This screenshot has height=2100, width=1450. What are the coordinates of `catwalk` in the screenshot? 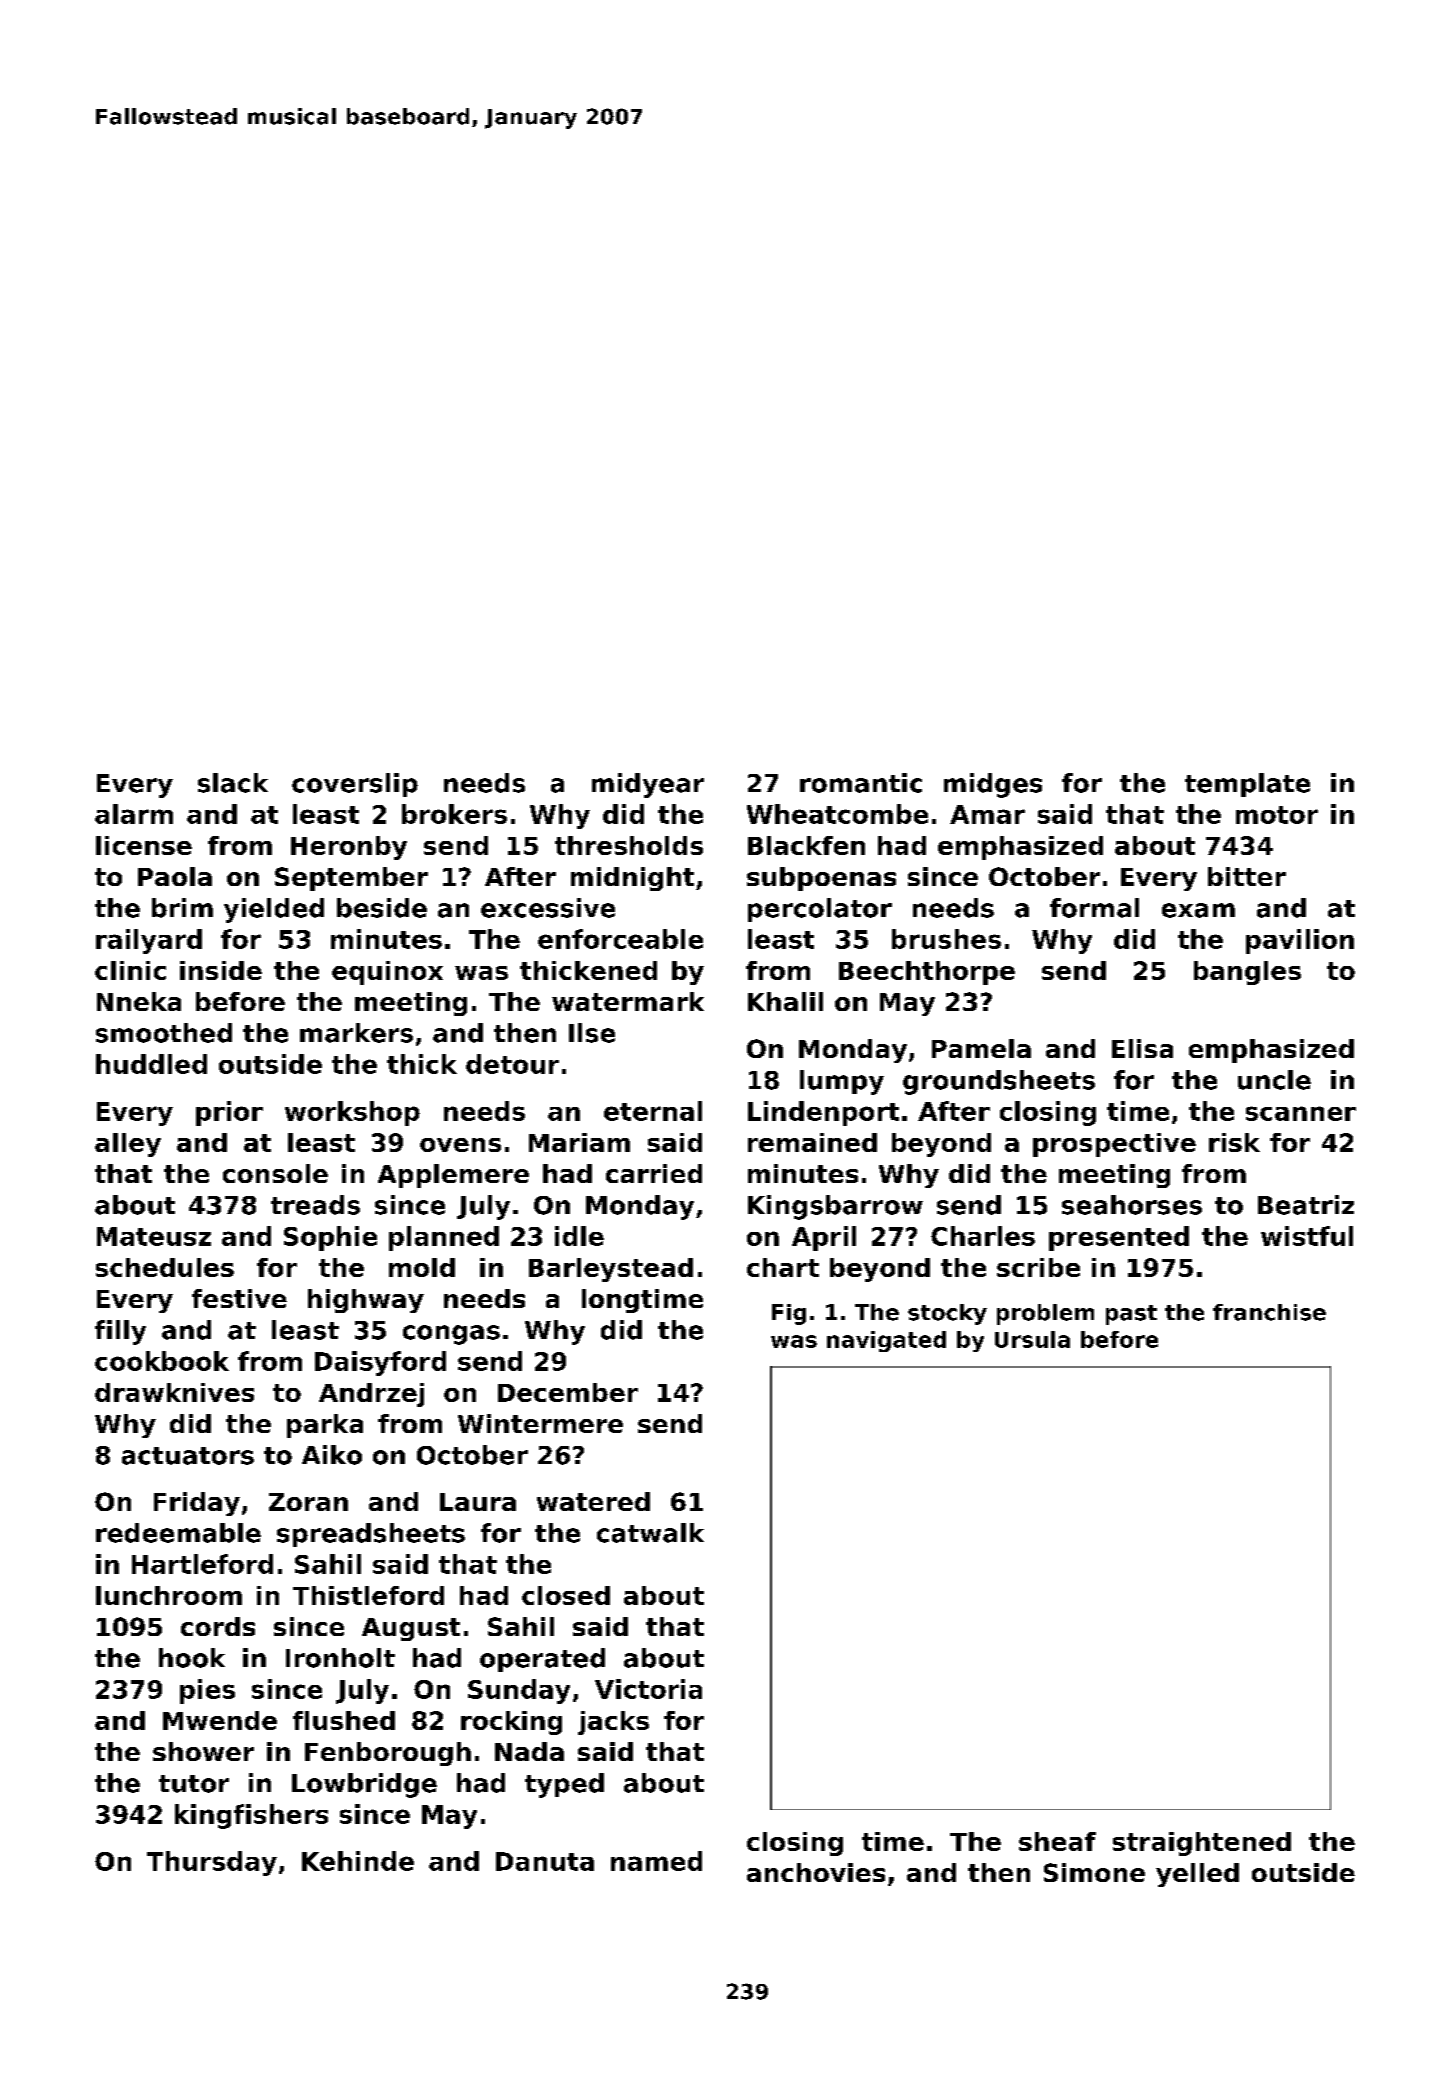 It's located at (650, 1533).
